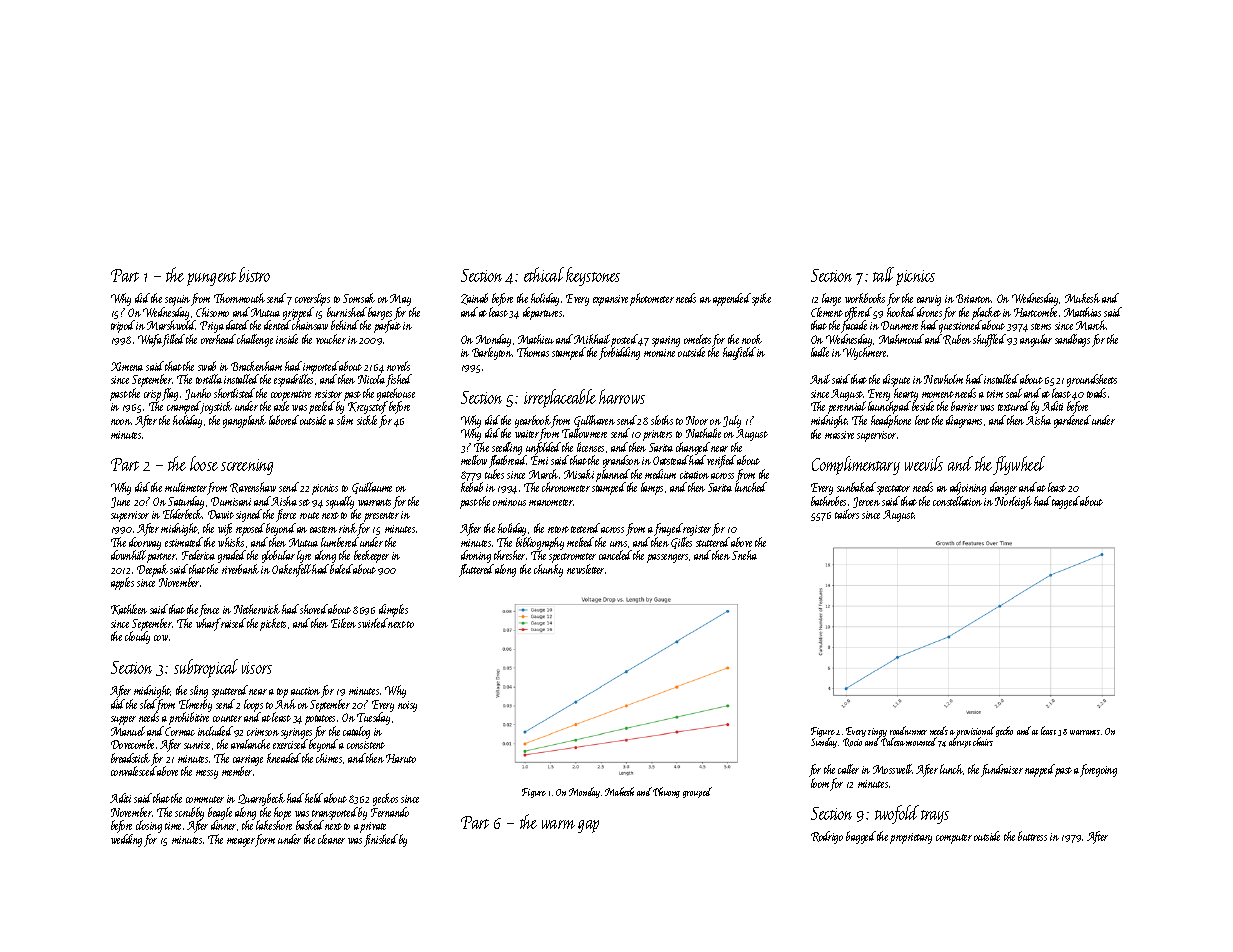 This page has width=1233, height=952. Describe the element at coordinates (924, 463) in the page. I see `weevils` at that location.
